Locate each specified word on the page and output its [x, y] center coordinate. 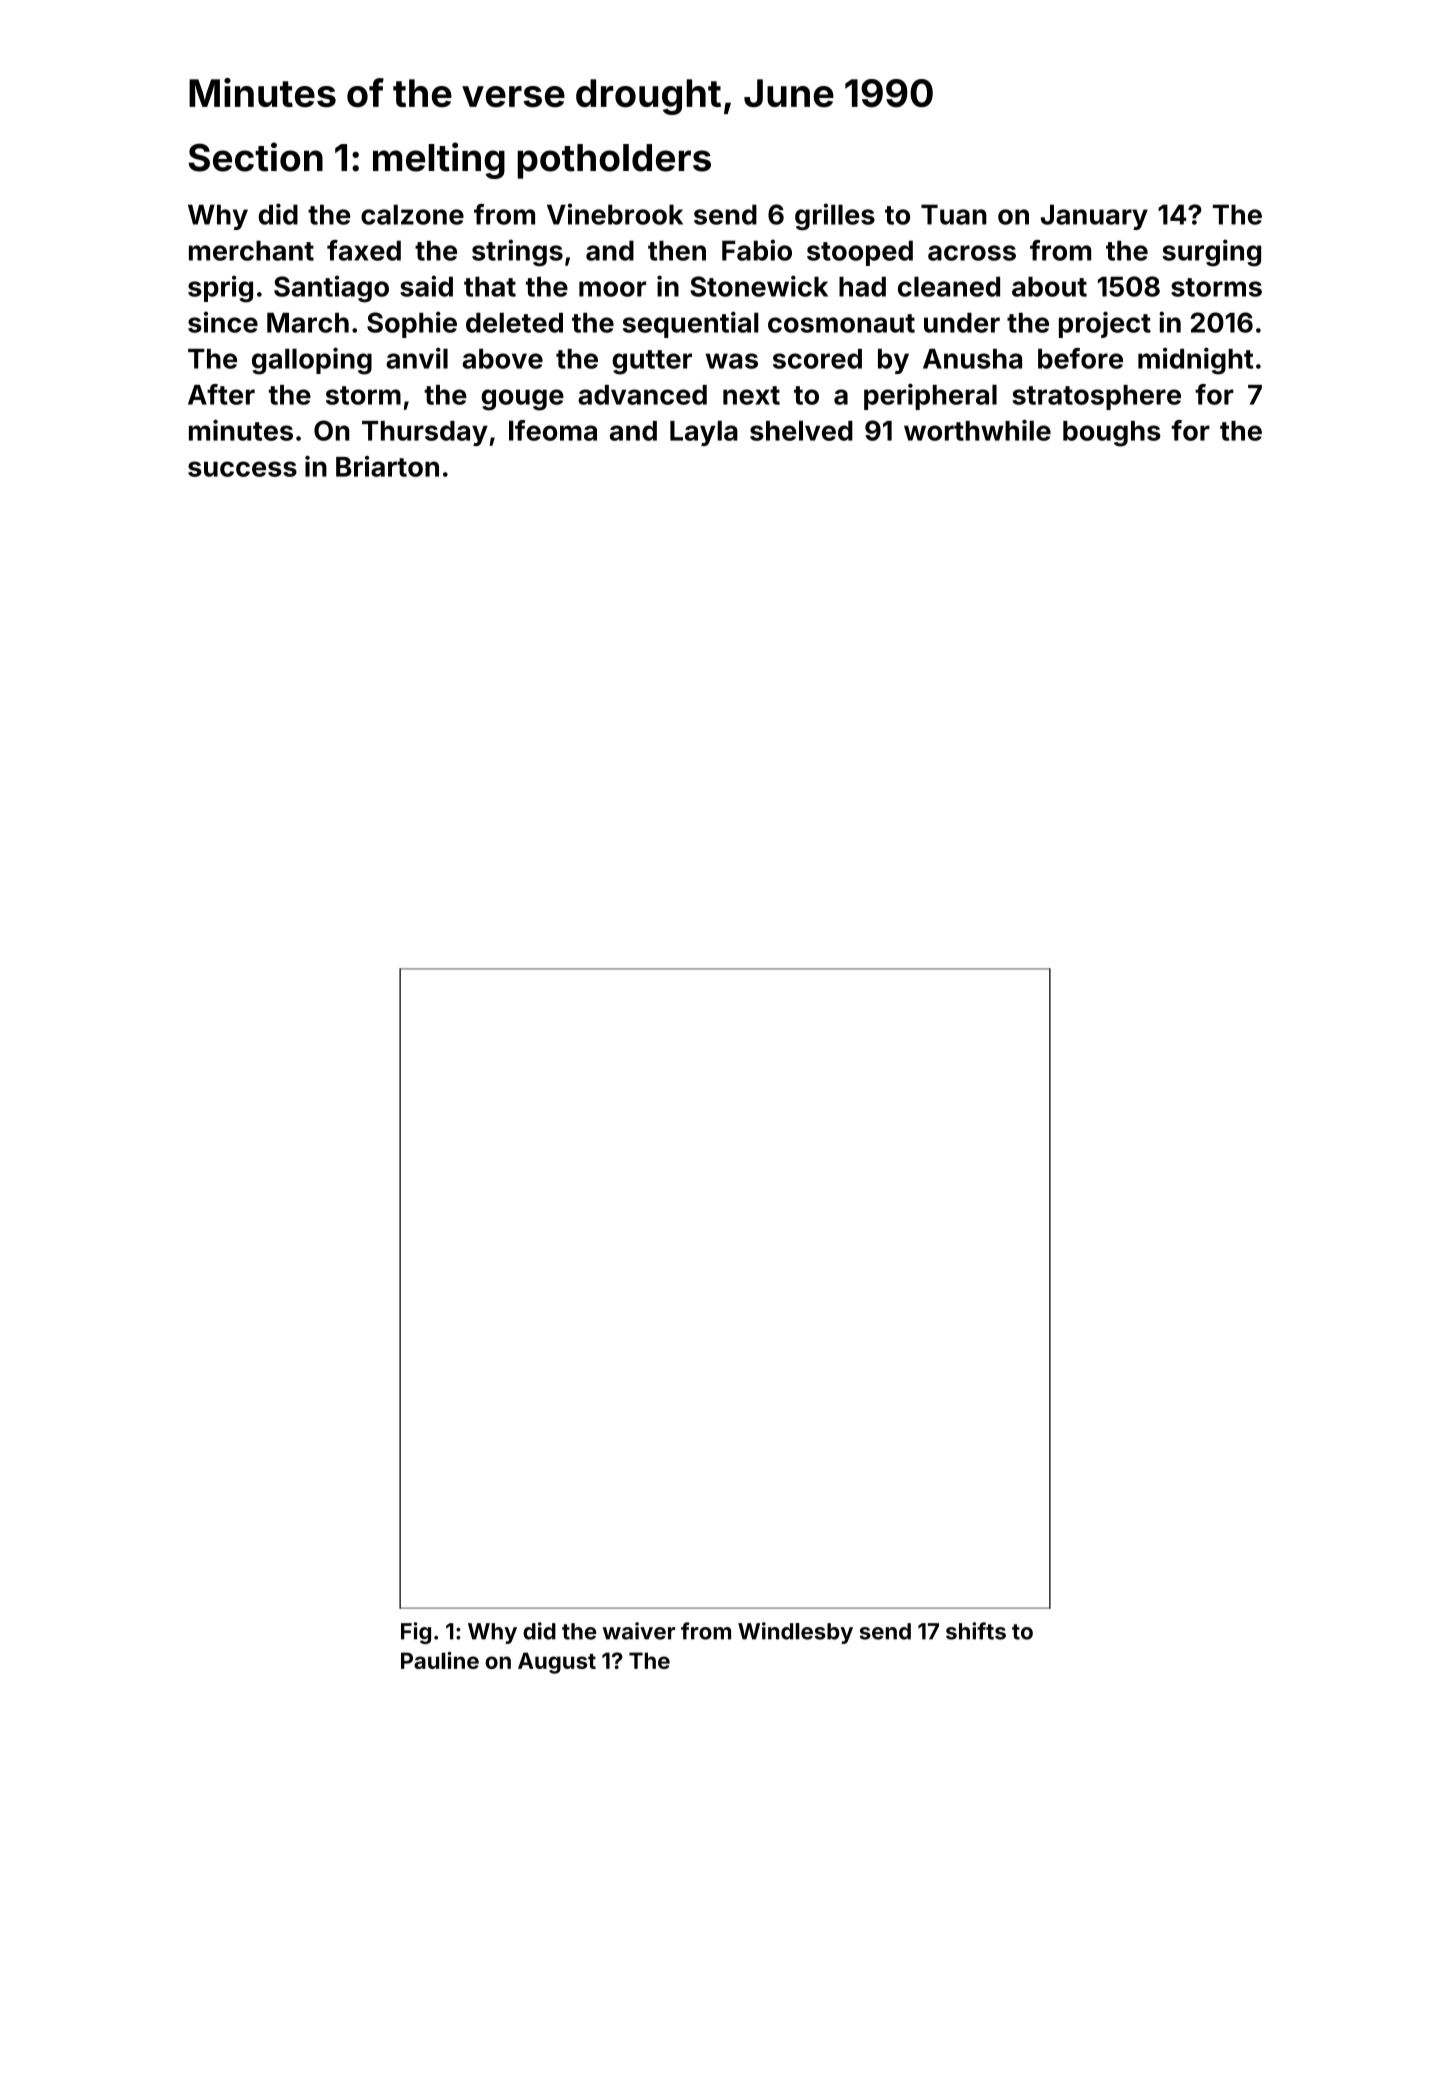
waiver [639, 1631]
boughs [1112, 434]
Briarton [387, 466]
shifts [976, 1631]
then [677, 250]
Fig [416, 1633]
